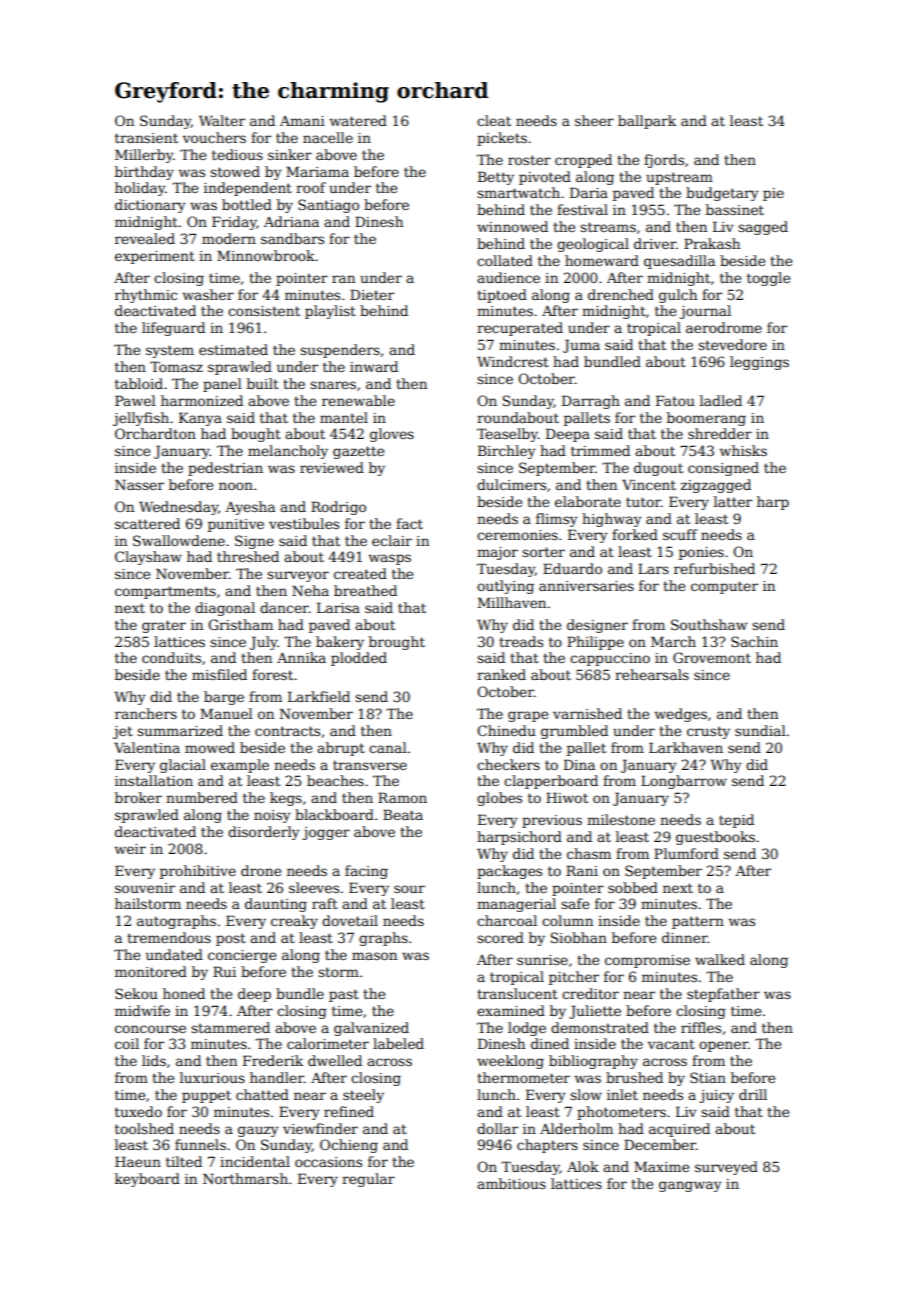 The width and height of the page is (908, 1316). What do you see at coordinates (258, 1131) in the page?
I see `gauzy` at bounding box center [258, 1131].
